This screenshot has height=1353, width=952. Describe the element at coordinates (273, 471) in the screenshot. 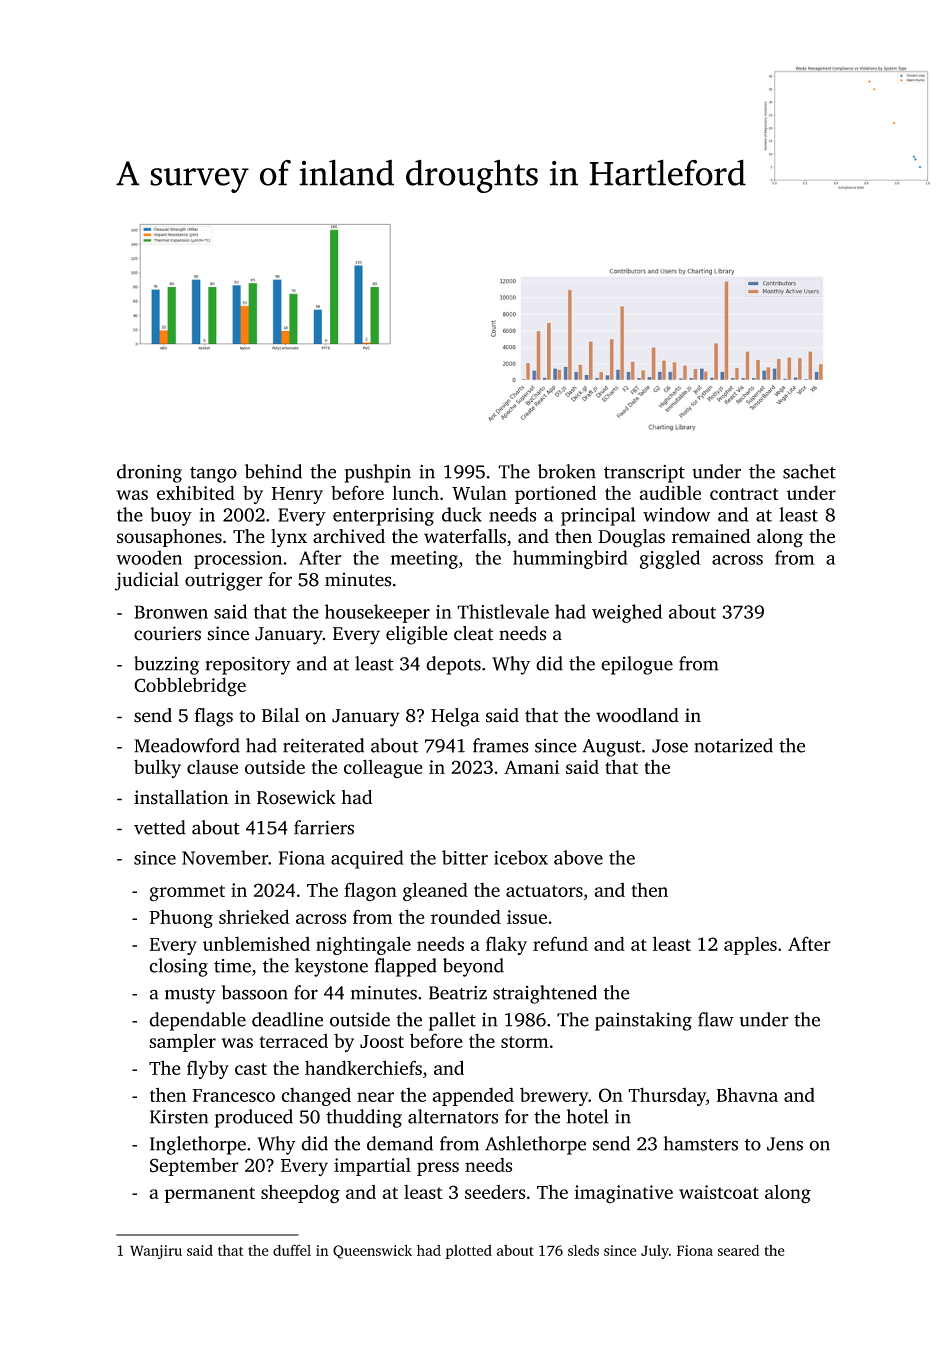

I see `behind` at that location.
